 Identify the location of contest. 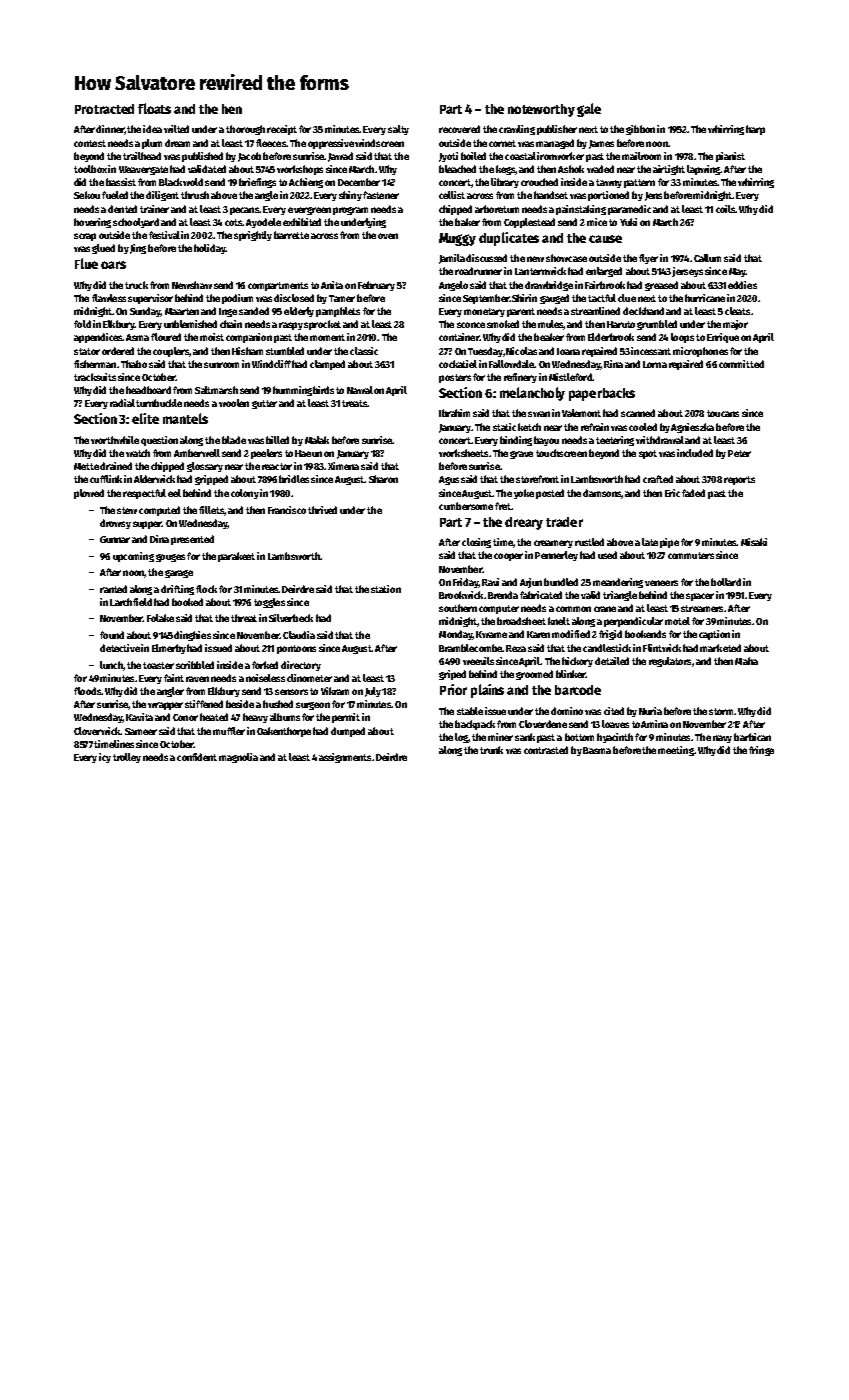
(90, 143).
